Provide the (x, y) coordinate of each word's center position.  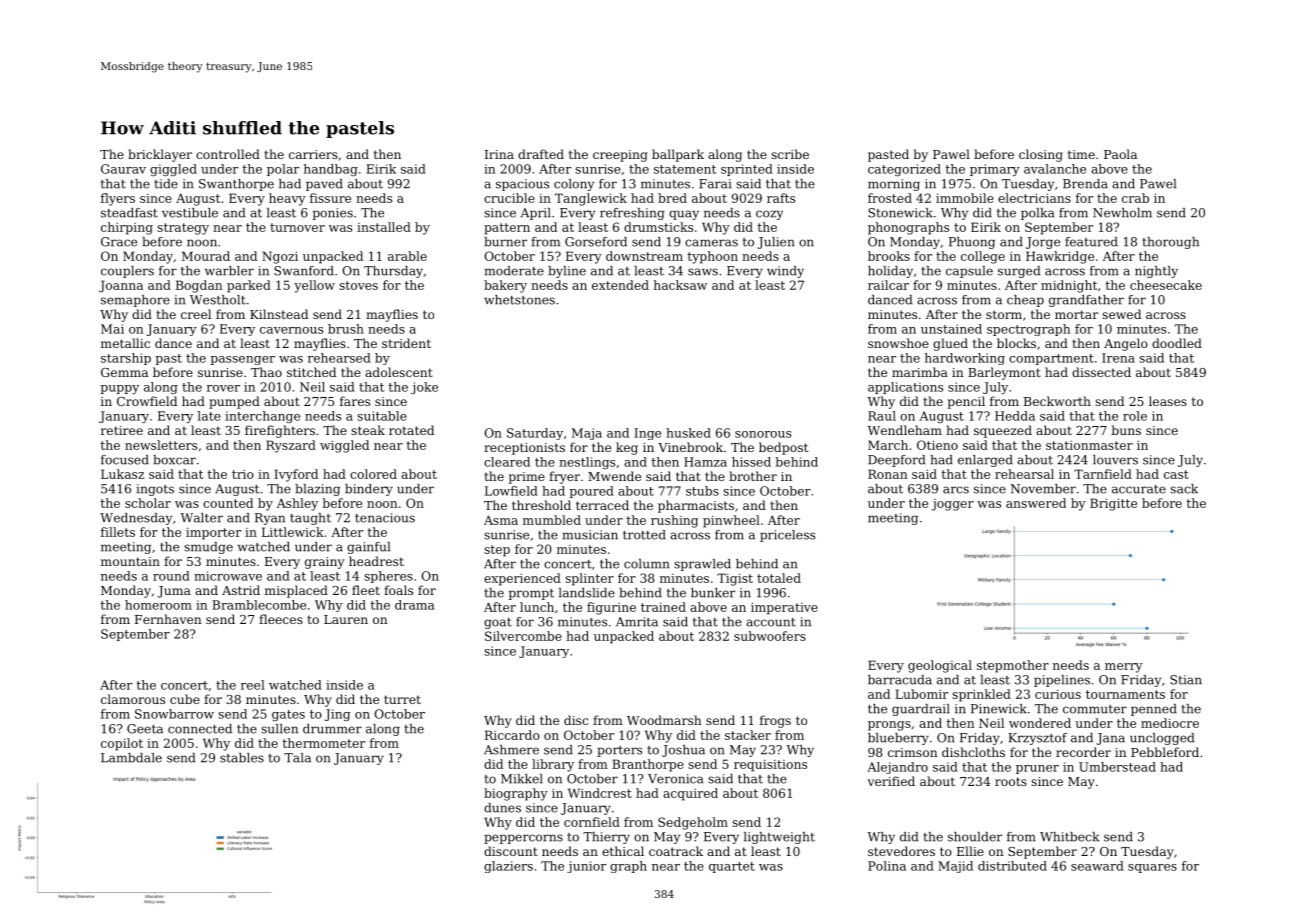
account (771, 622)
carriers (313, 154)
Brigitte (1113, 504)
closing (1041, 155)
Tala (297, 758)
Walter (201, 518)
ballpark (678, 155)
